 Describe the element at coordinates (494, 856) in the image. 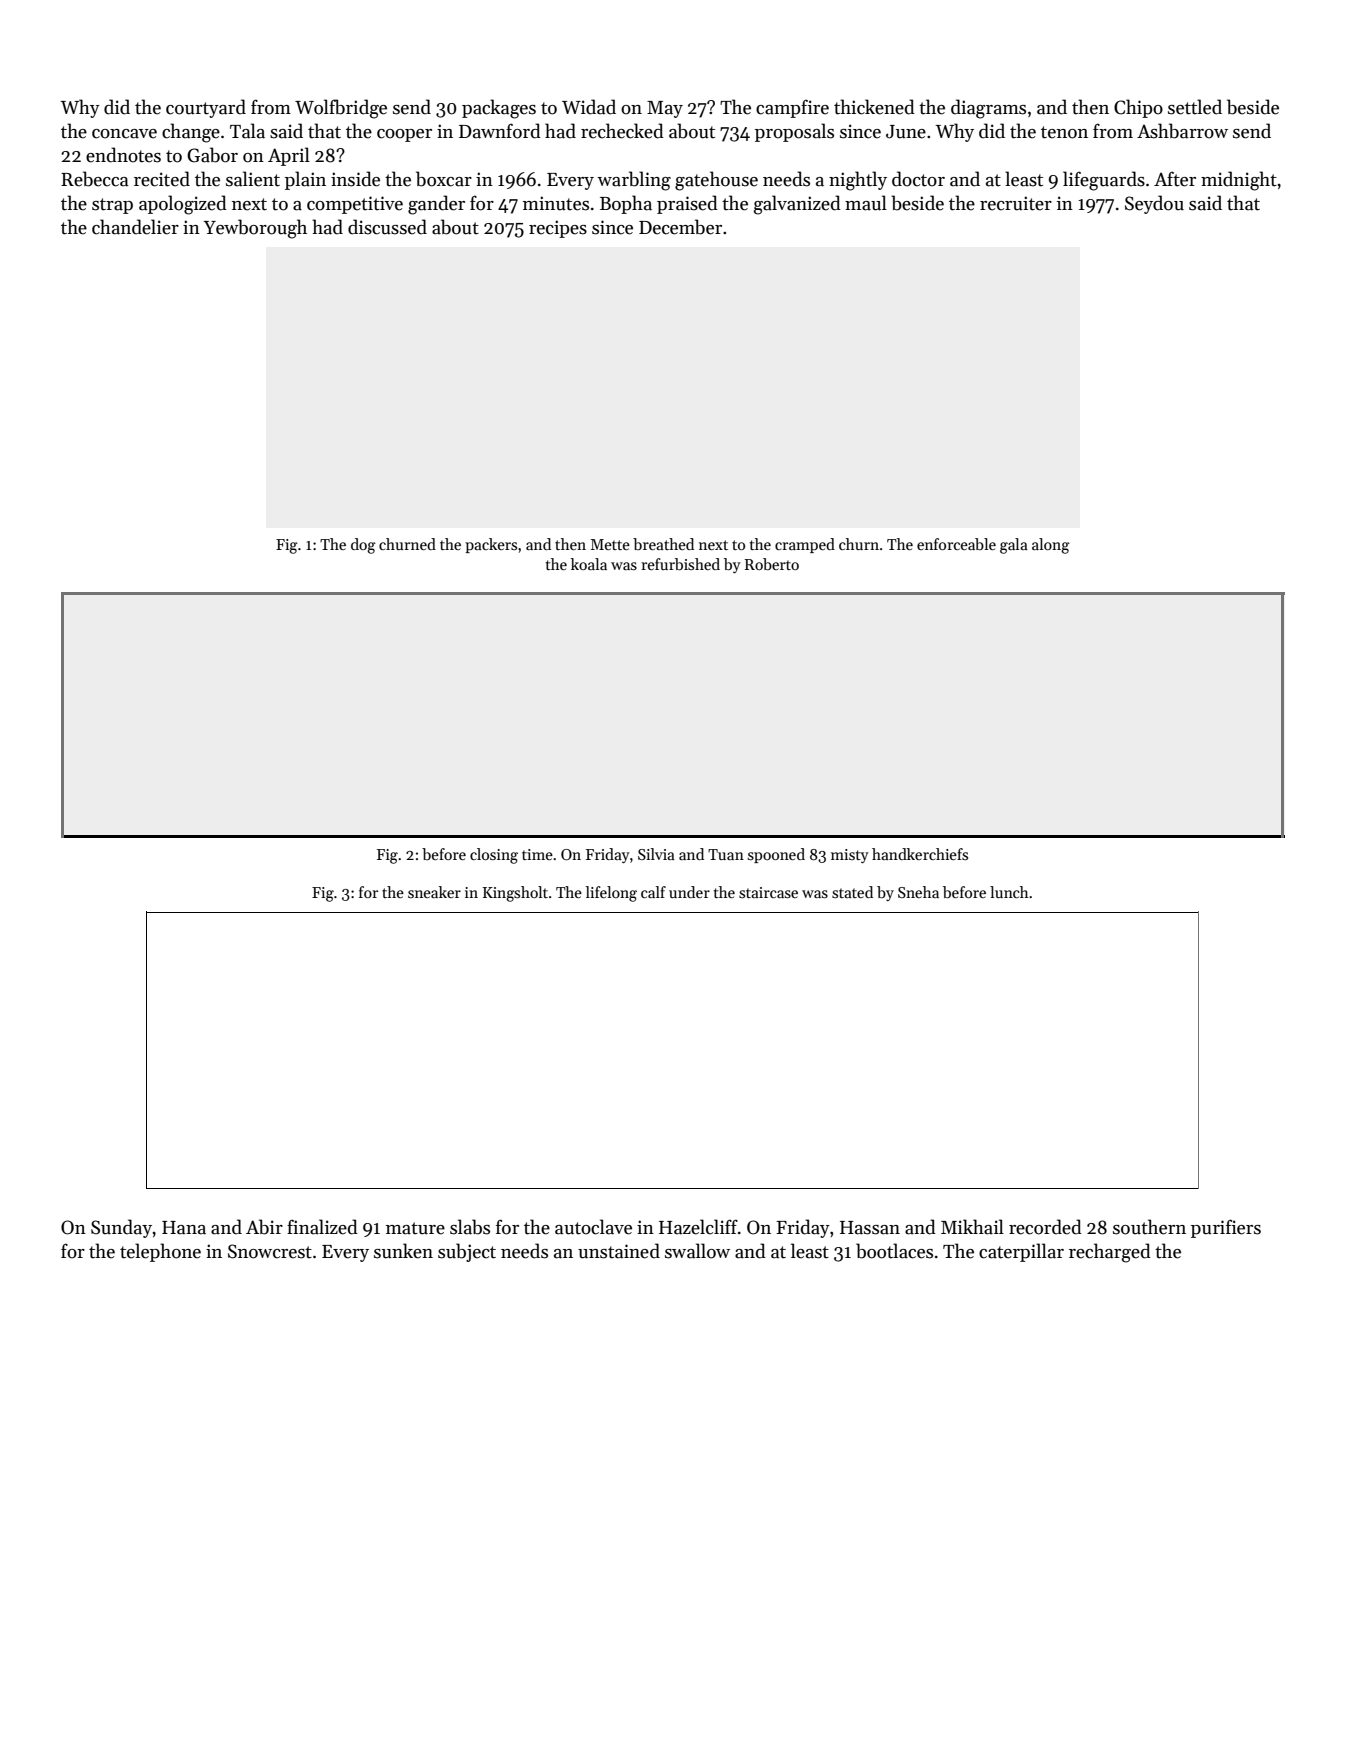

I see `closing` at that location.
